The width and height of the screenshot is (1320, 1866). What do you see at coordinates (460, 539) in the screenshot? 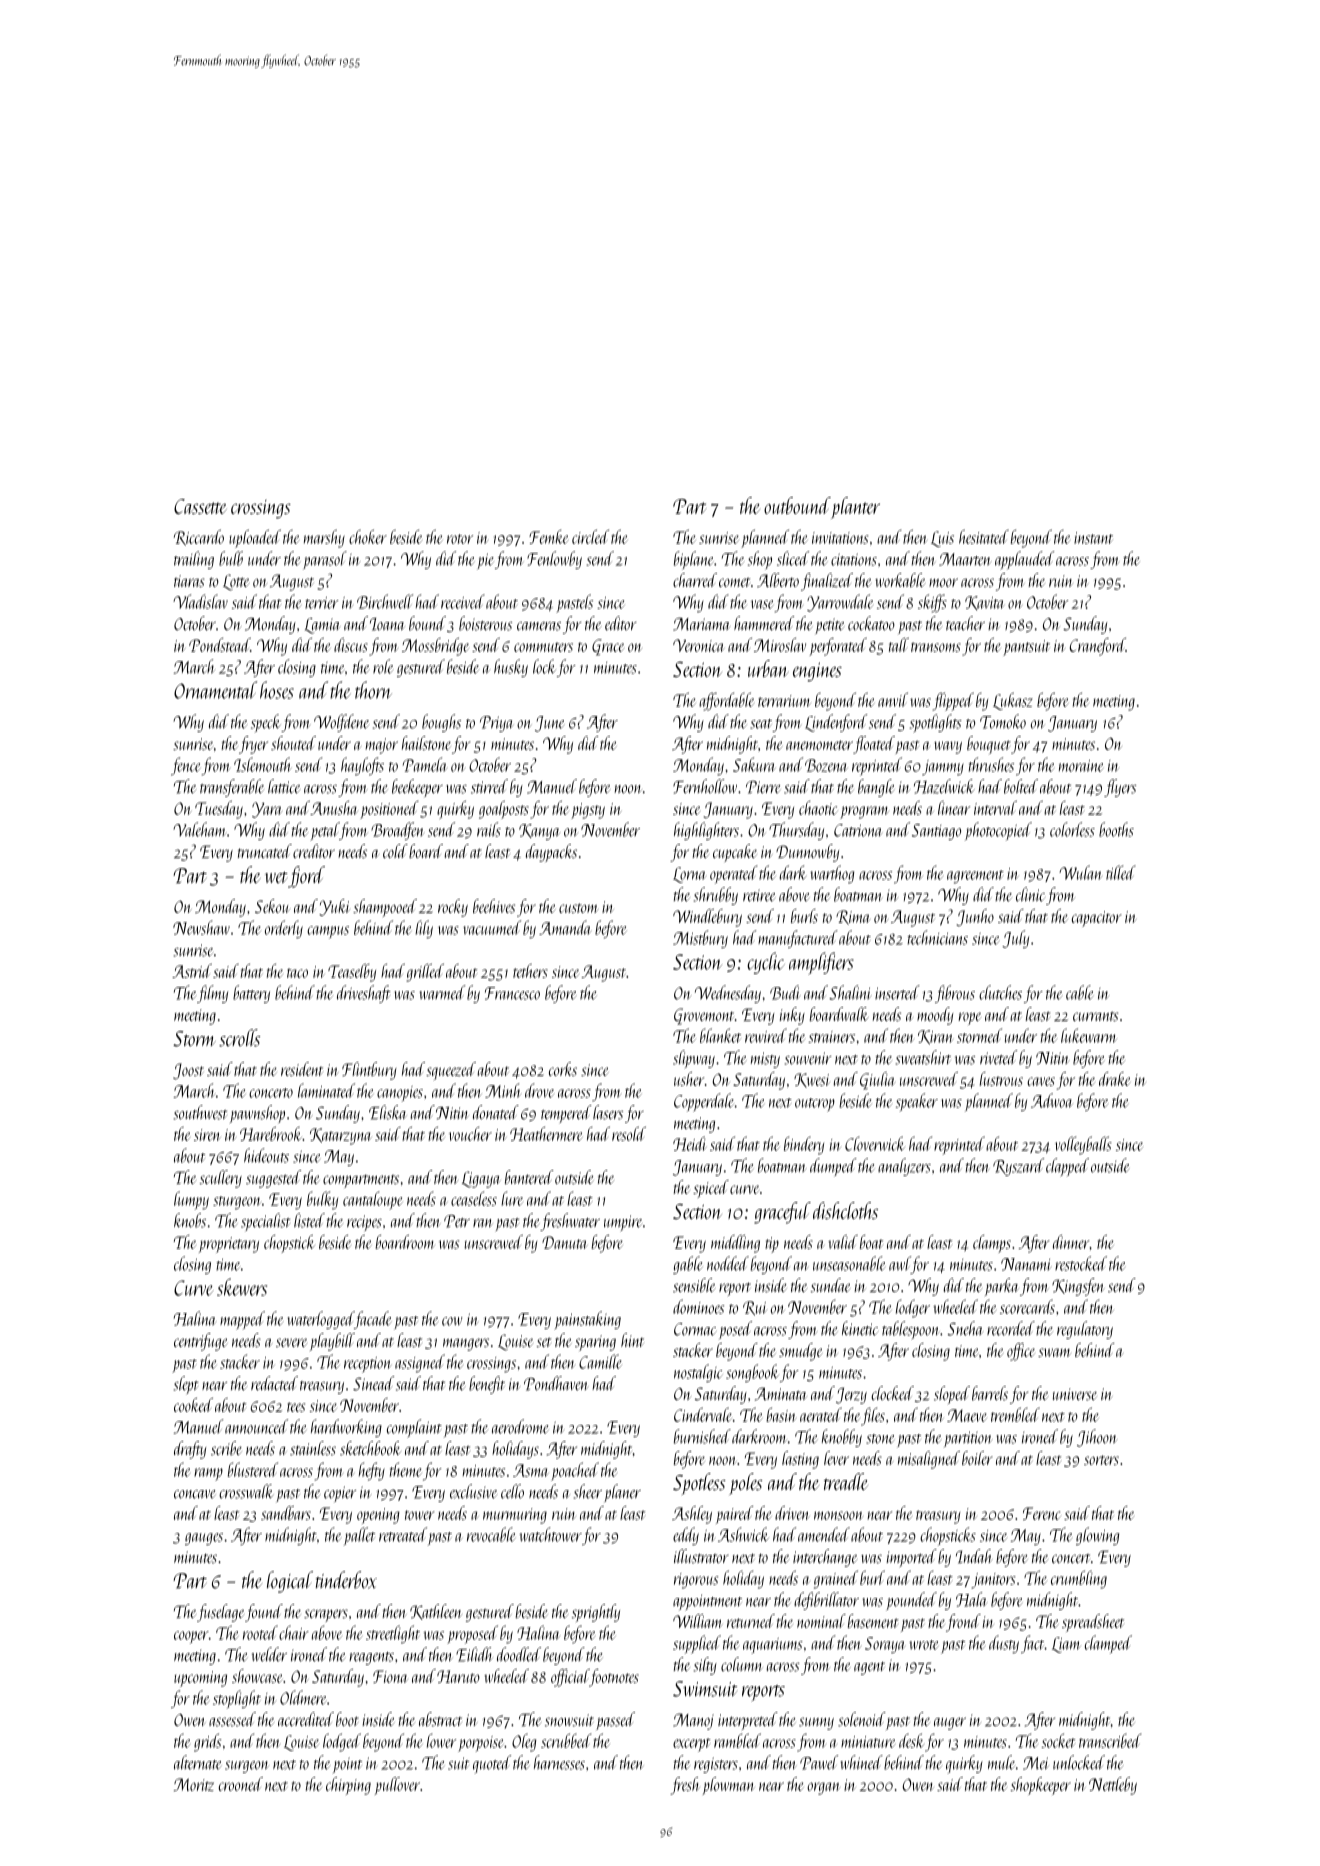
I see `rotor` at bounding box center [460, 539].
